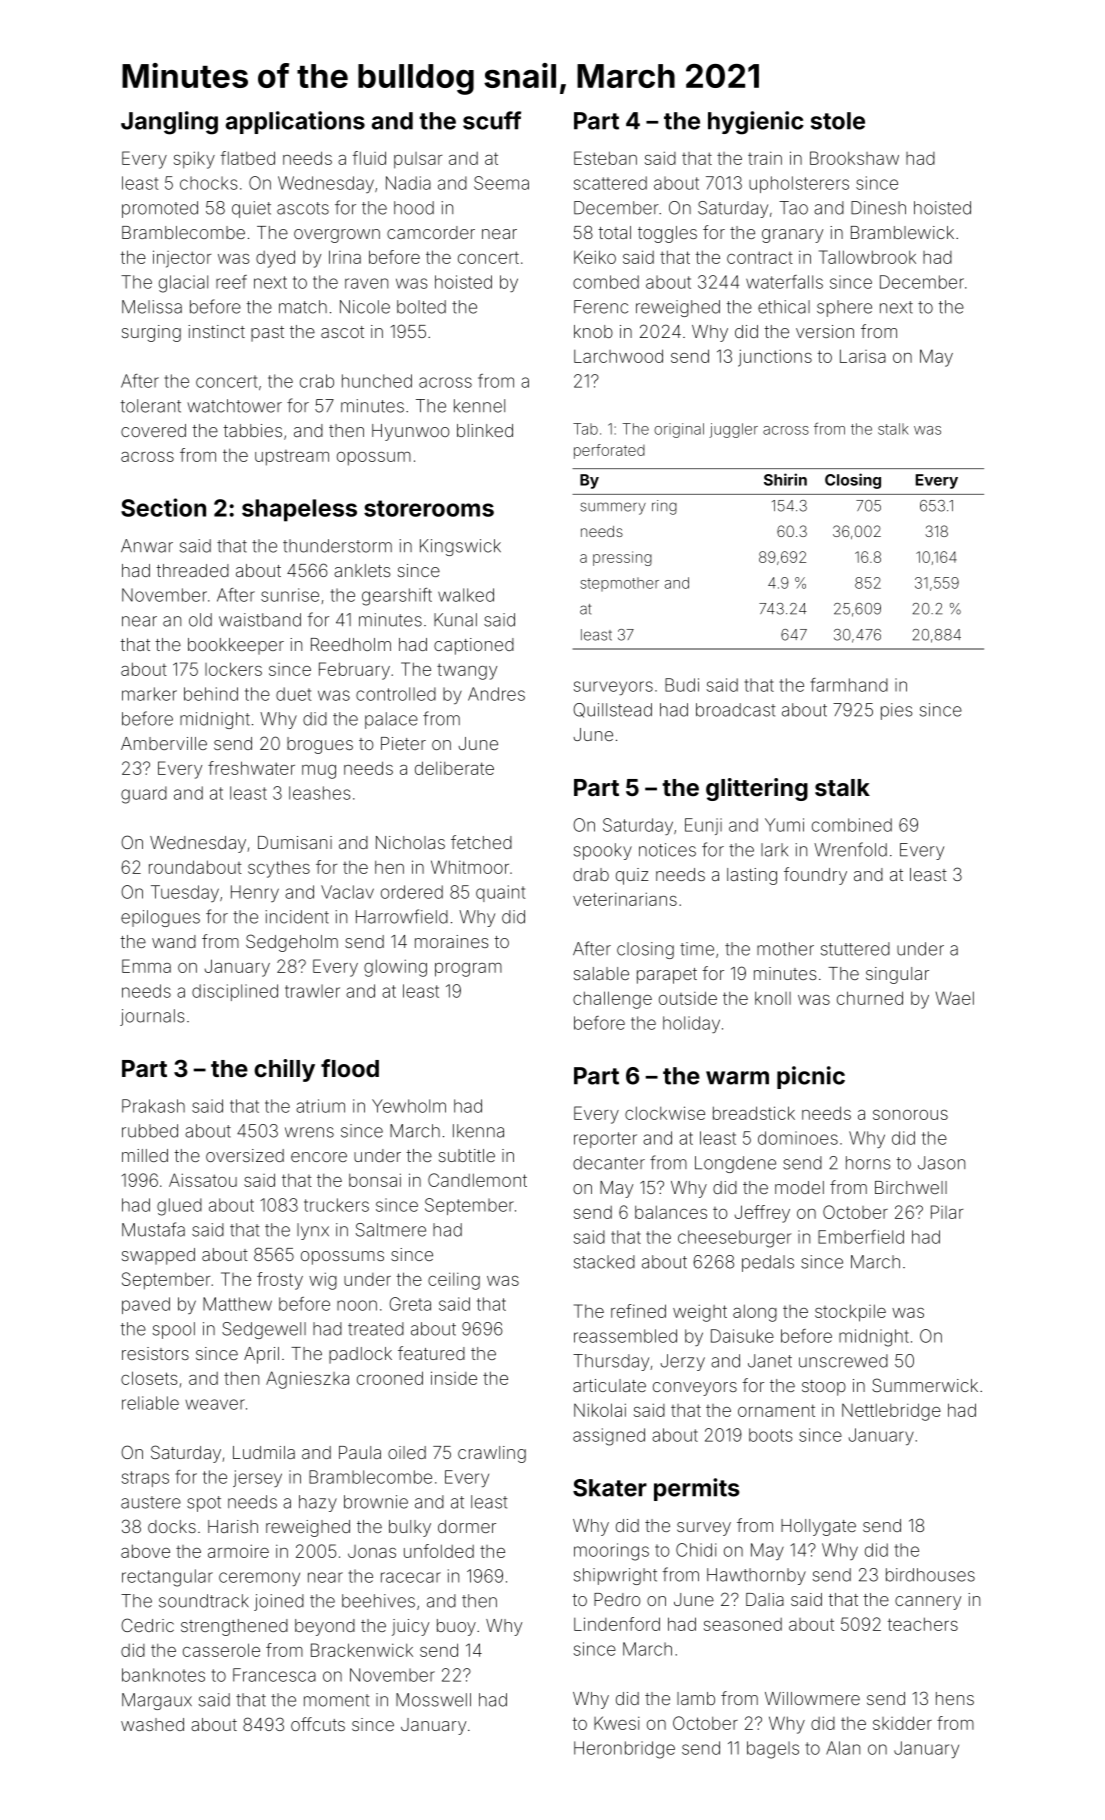 The height and width of the screenshot is (1820, 1105). I want to click on shipwright, so click(615, 1576).
